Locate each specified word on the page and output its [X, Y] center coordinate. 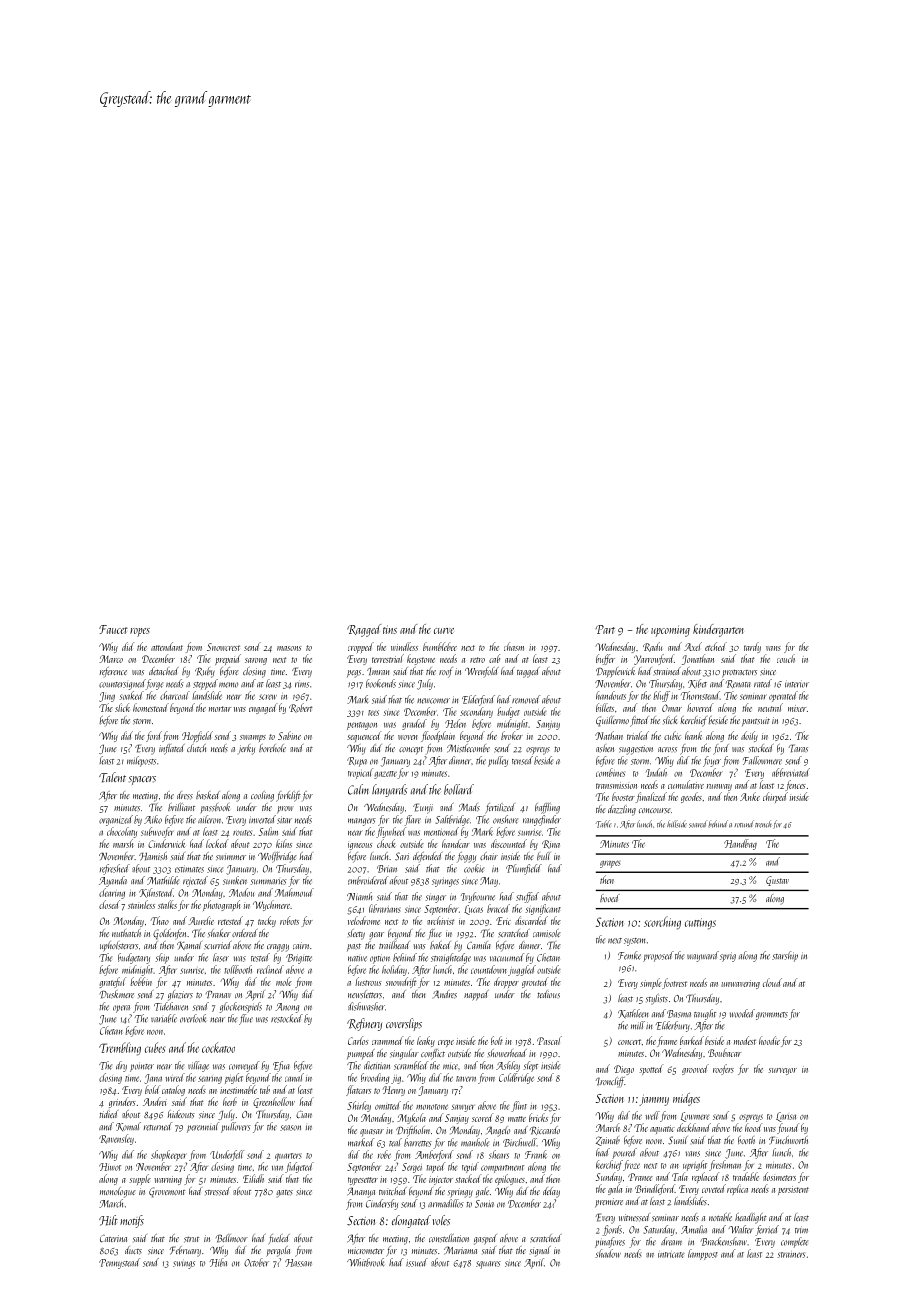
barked [692, 1040]
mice [450, 1067]
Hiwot [110, 1167]
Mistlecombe [468, 748]
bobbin [141, 981]
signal [540, 1251]
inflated [172, 749]
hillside [677, 824]
